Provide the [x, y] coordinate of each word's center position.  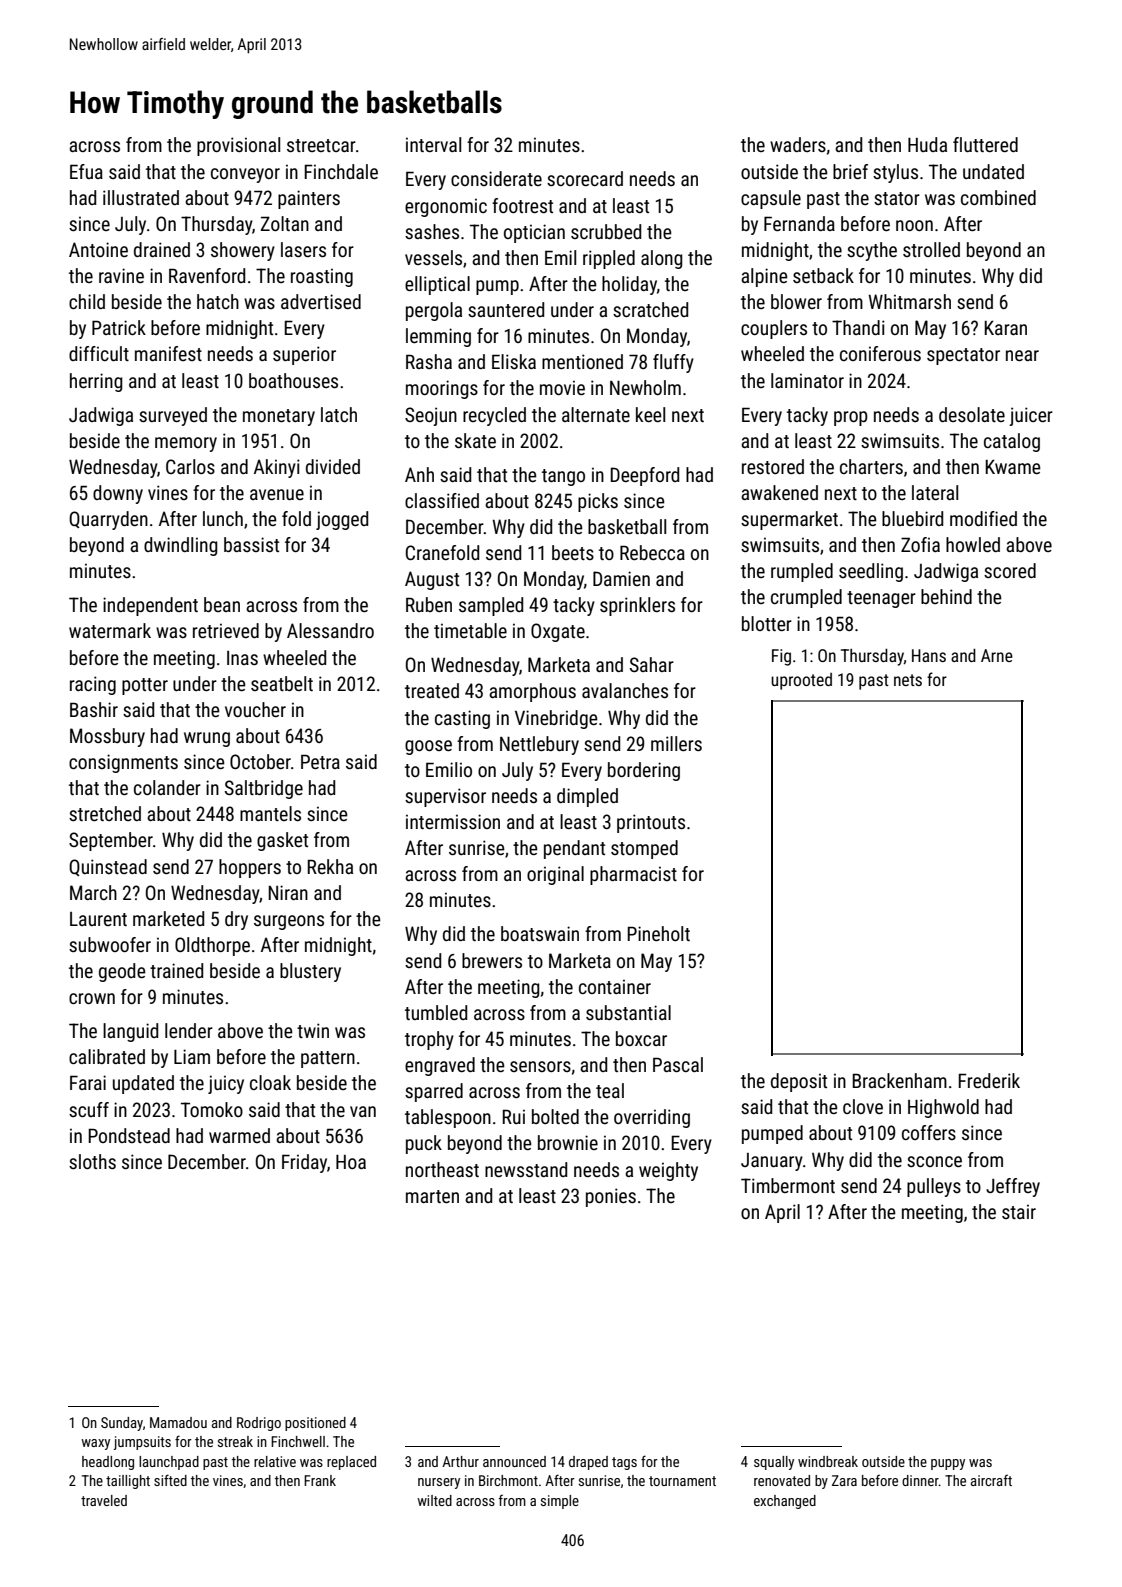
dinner [920, 1480]
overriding [652, 1118]
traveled [104, 1500]
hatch [218, 301]
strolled [931, 249]
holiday [629, 285]
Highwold [943, 1108]
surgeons [289, 922]
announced [514, 1461]
